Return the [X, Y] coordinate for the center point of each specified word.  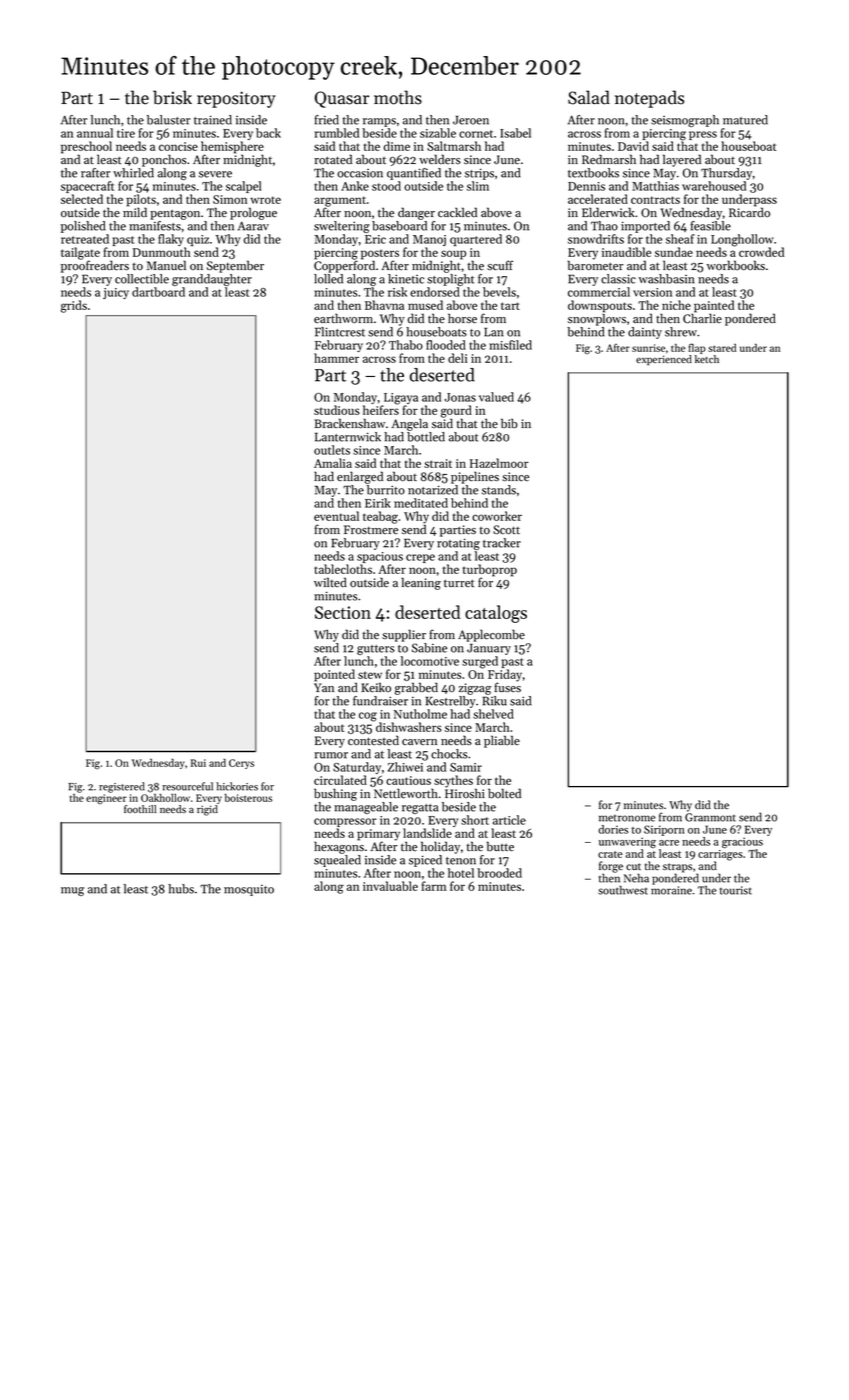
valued [496, 397]
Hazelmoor [499, 463]
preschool [86, 147]
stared [722, 347]
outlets [332, 450]
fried [326, 120]
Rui [198, 763]
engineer [106, 799]
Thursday [726, 174]
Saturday [357, 768]
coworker [497, 516]
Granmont [710, 817]
